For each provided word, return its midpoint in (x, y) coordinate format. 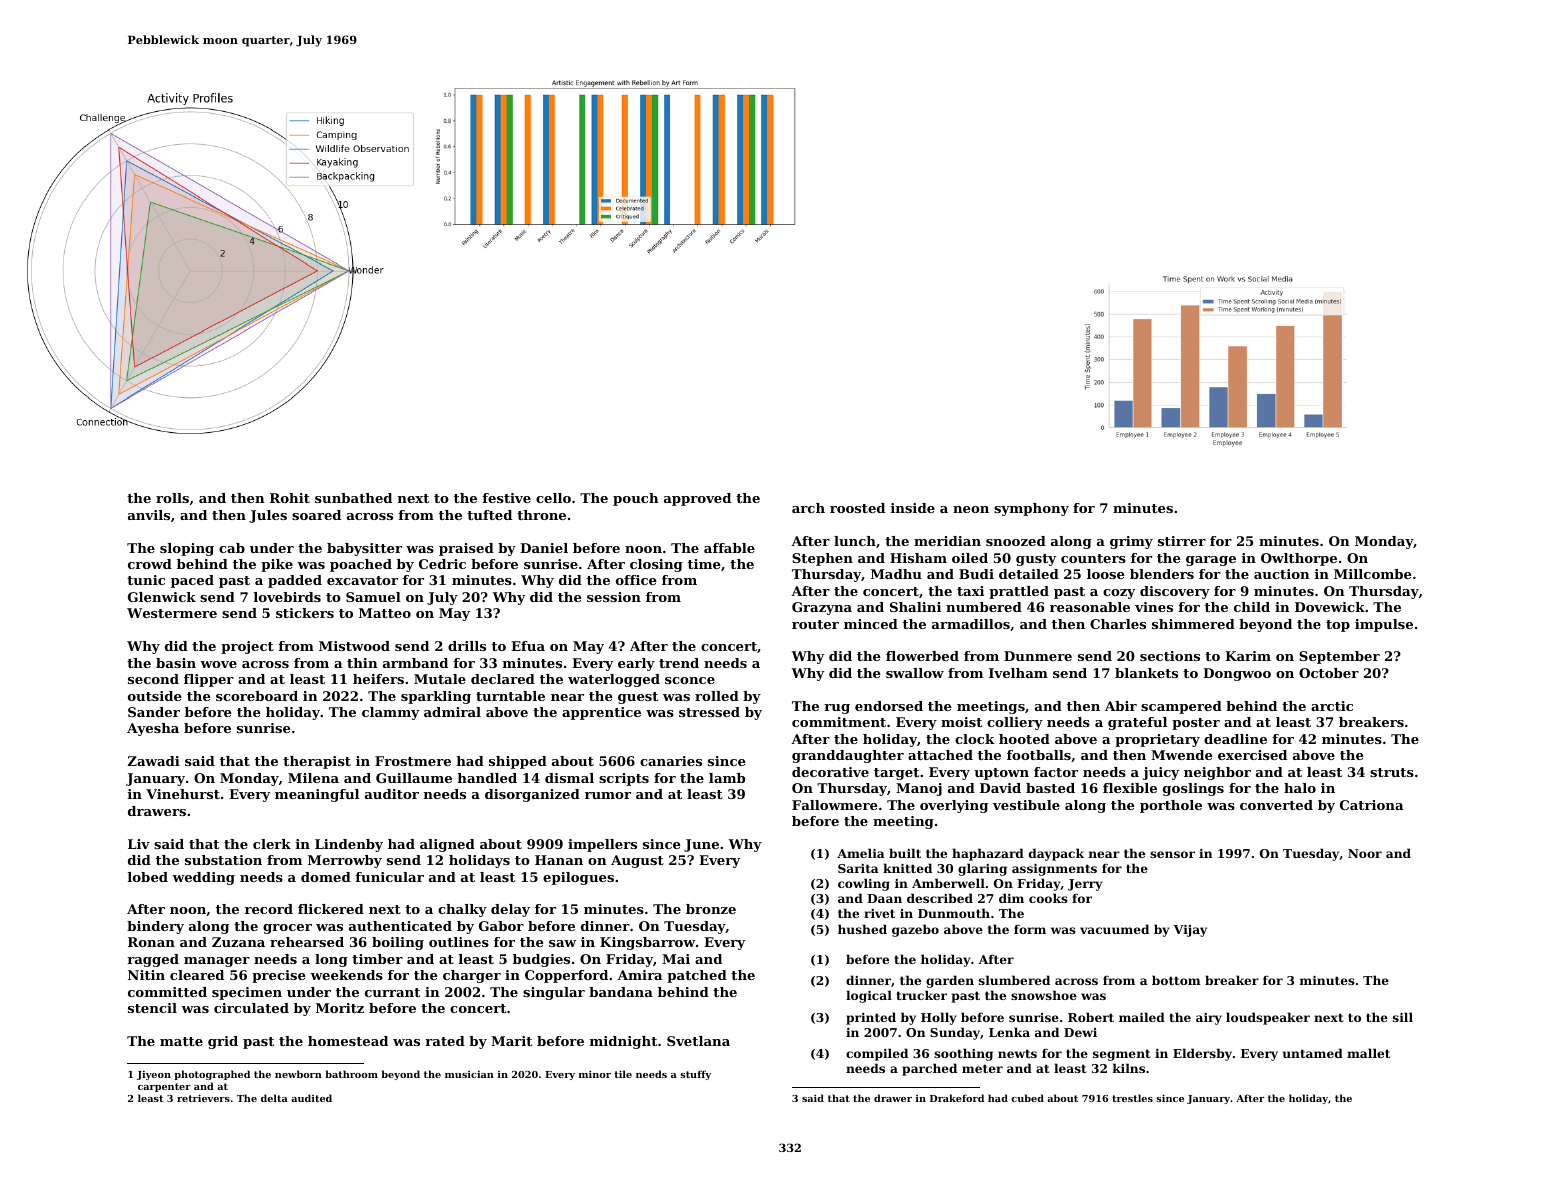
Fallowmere (834, 805)
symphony (1031, 509)
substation (223, 860)
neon (971, 509)
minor (595, 1074)
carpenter (164, 1087)
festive (506, 498)
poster (1196, 724)
